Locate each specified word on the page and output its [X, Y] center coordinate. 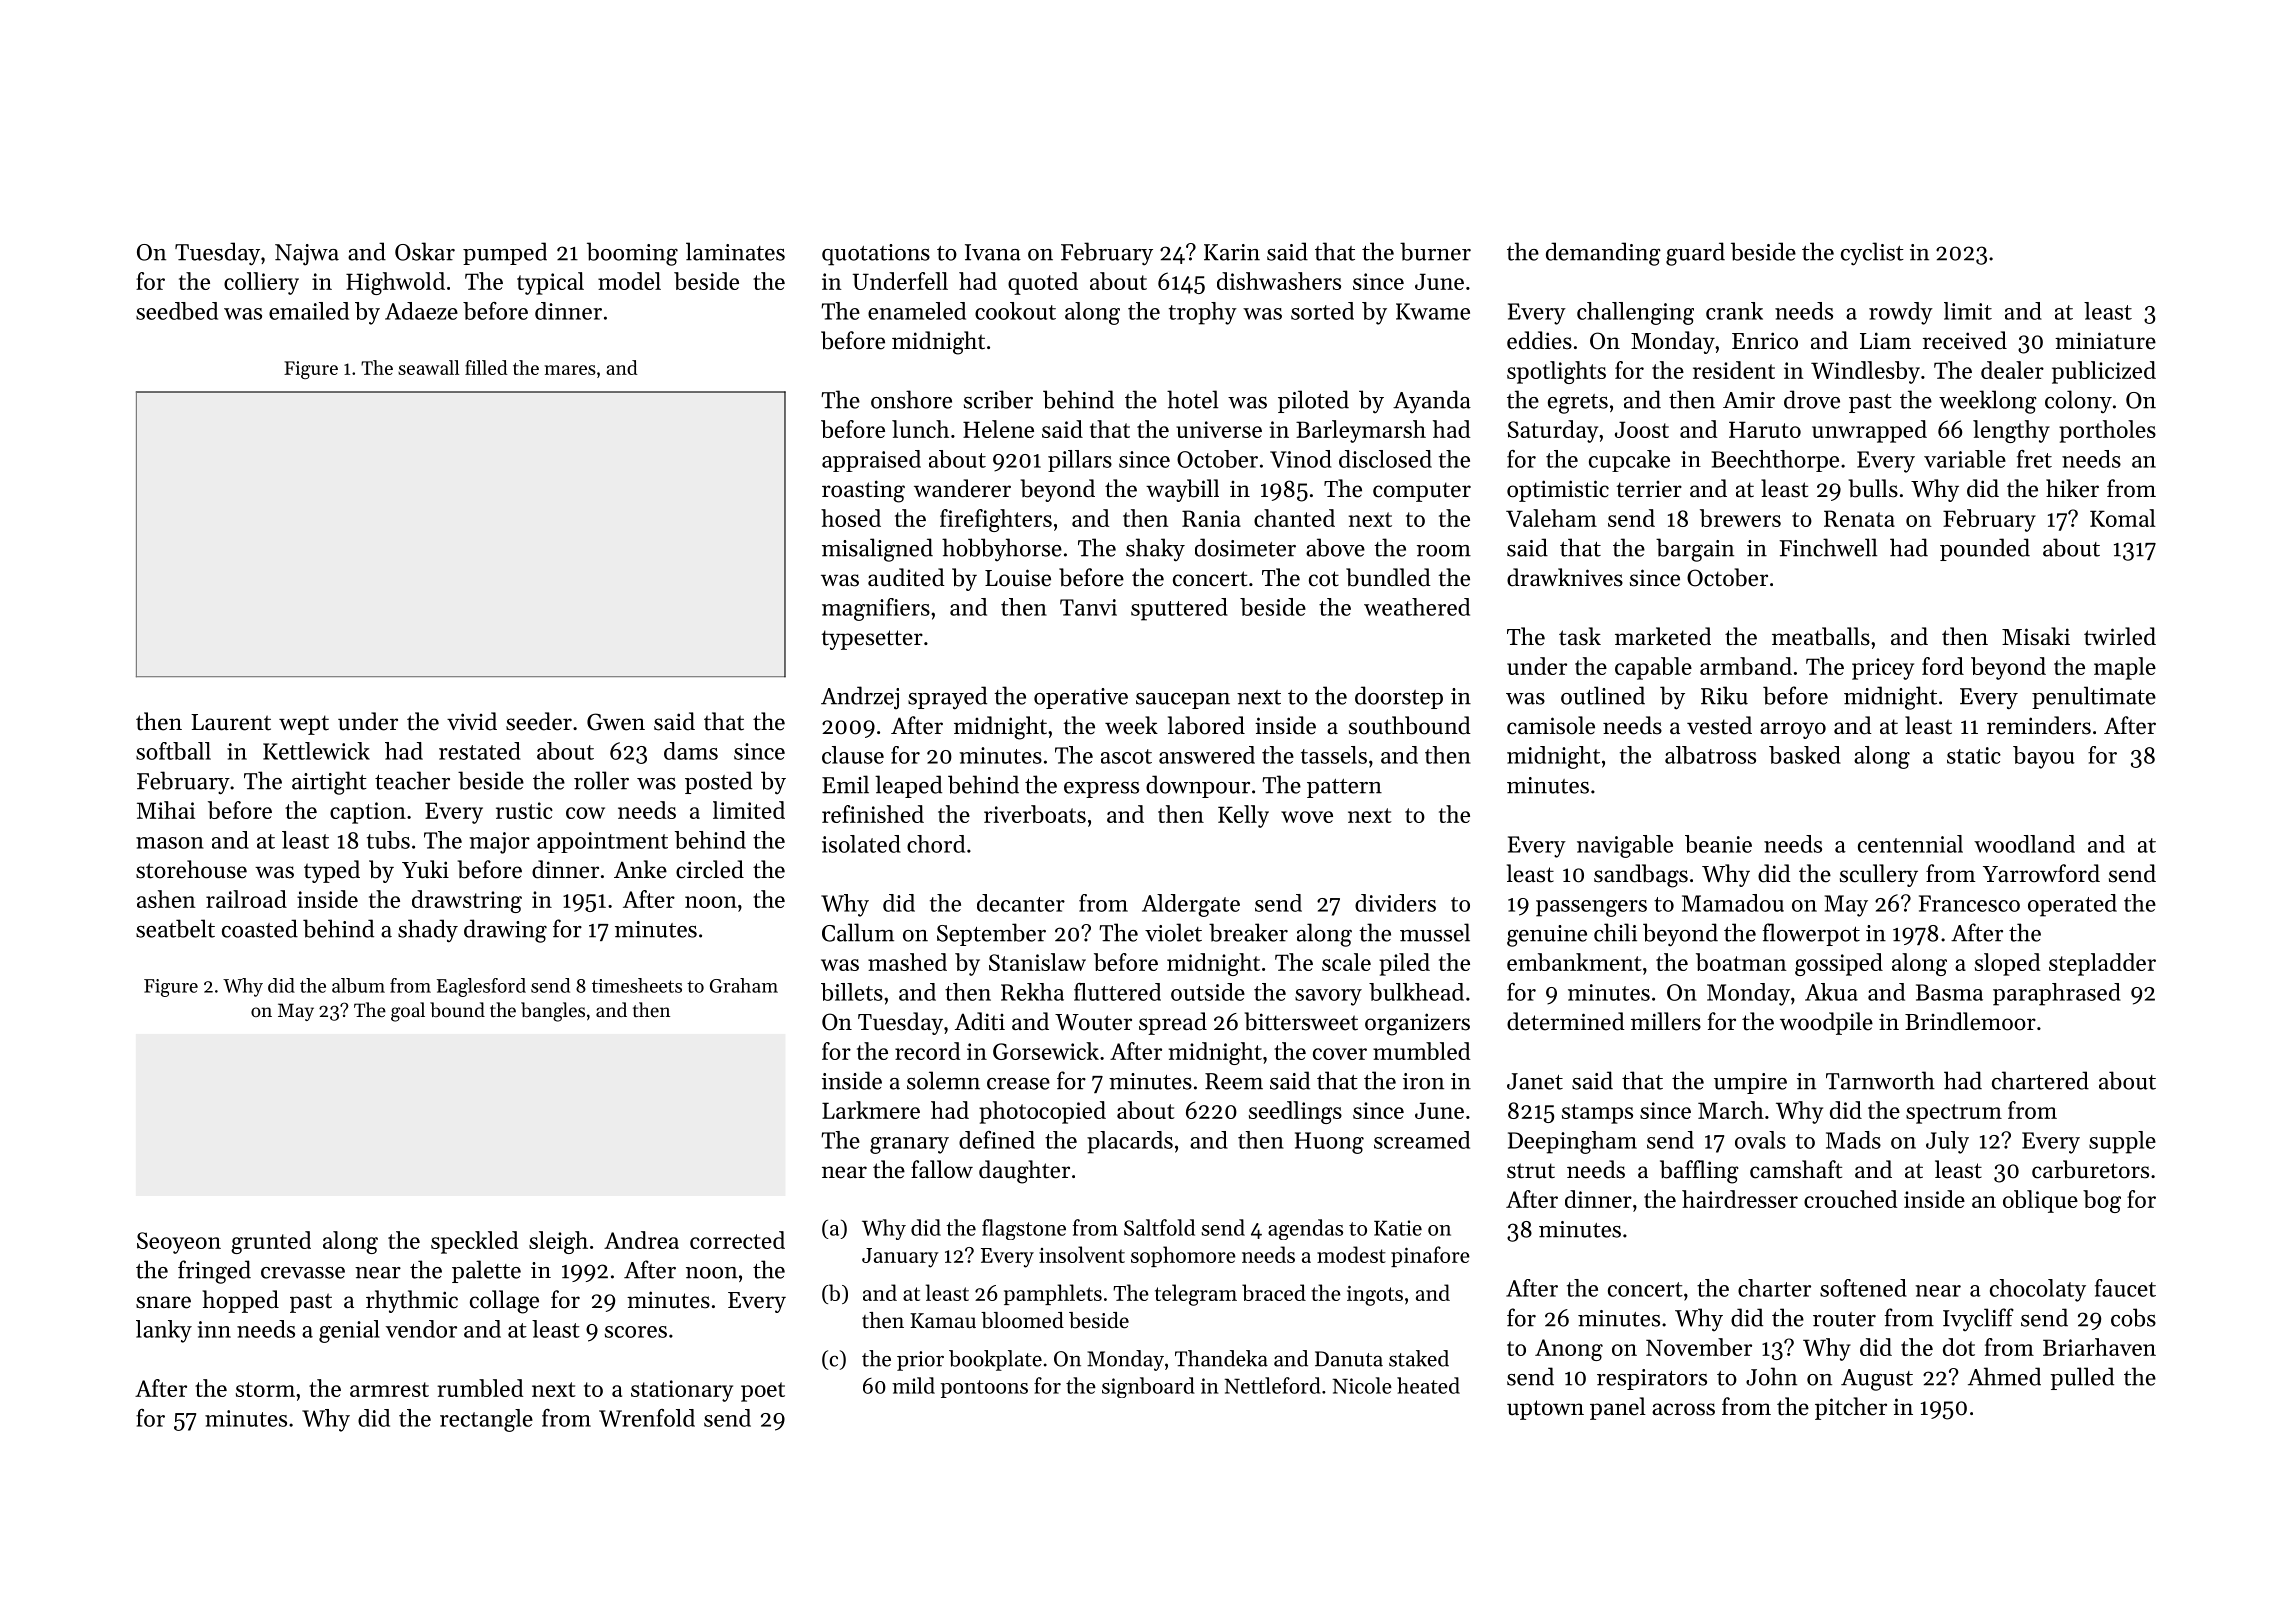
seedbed [177, 311]
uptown [1545, 1410]
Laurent [231, 722]
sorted [1322, 311]
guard [1695, 254]
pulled [2082, 1378]
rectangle [486, 1420]
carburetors [2090, 1169]
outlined [1603, 695]
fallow [942, 1169]
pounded [1985, 549]
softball [173, 751]
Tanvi [1088, 607]
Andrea [641, 1240]
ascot [1126, 756]
